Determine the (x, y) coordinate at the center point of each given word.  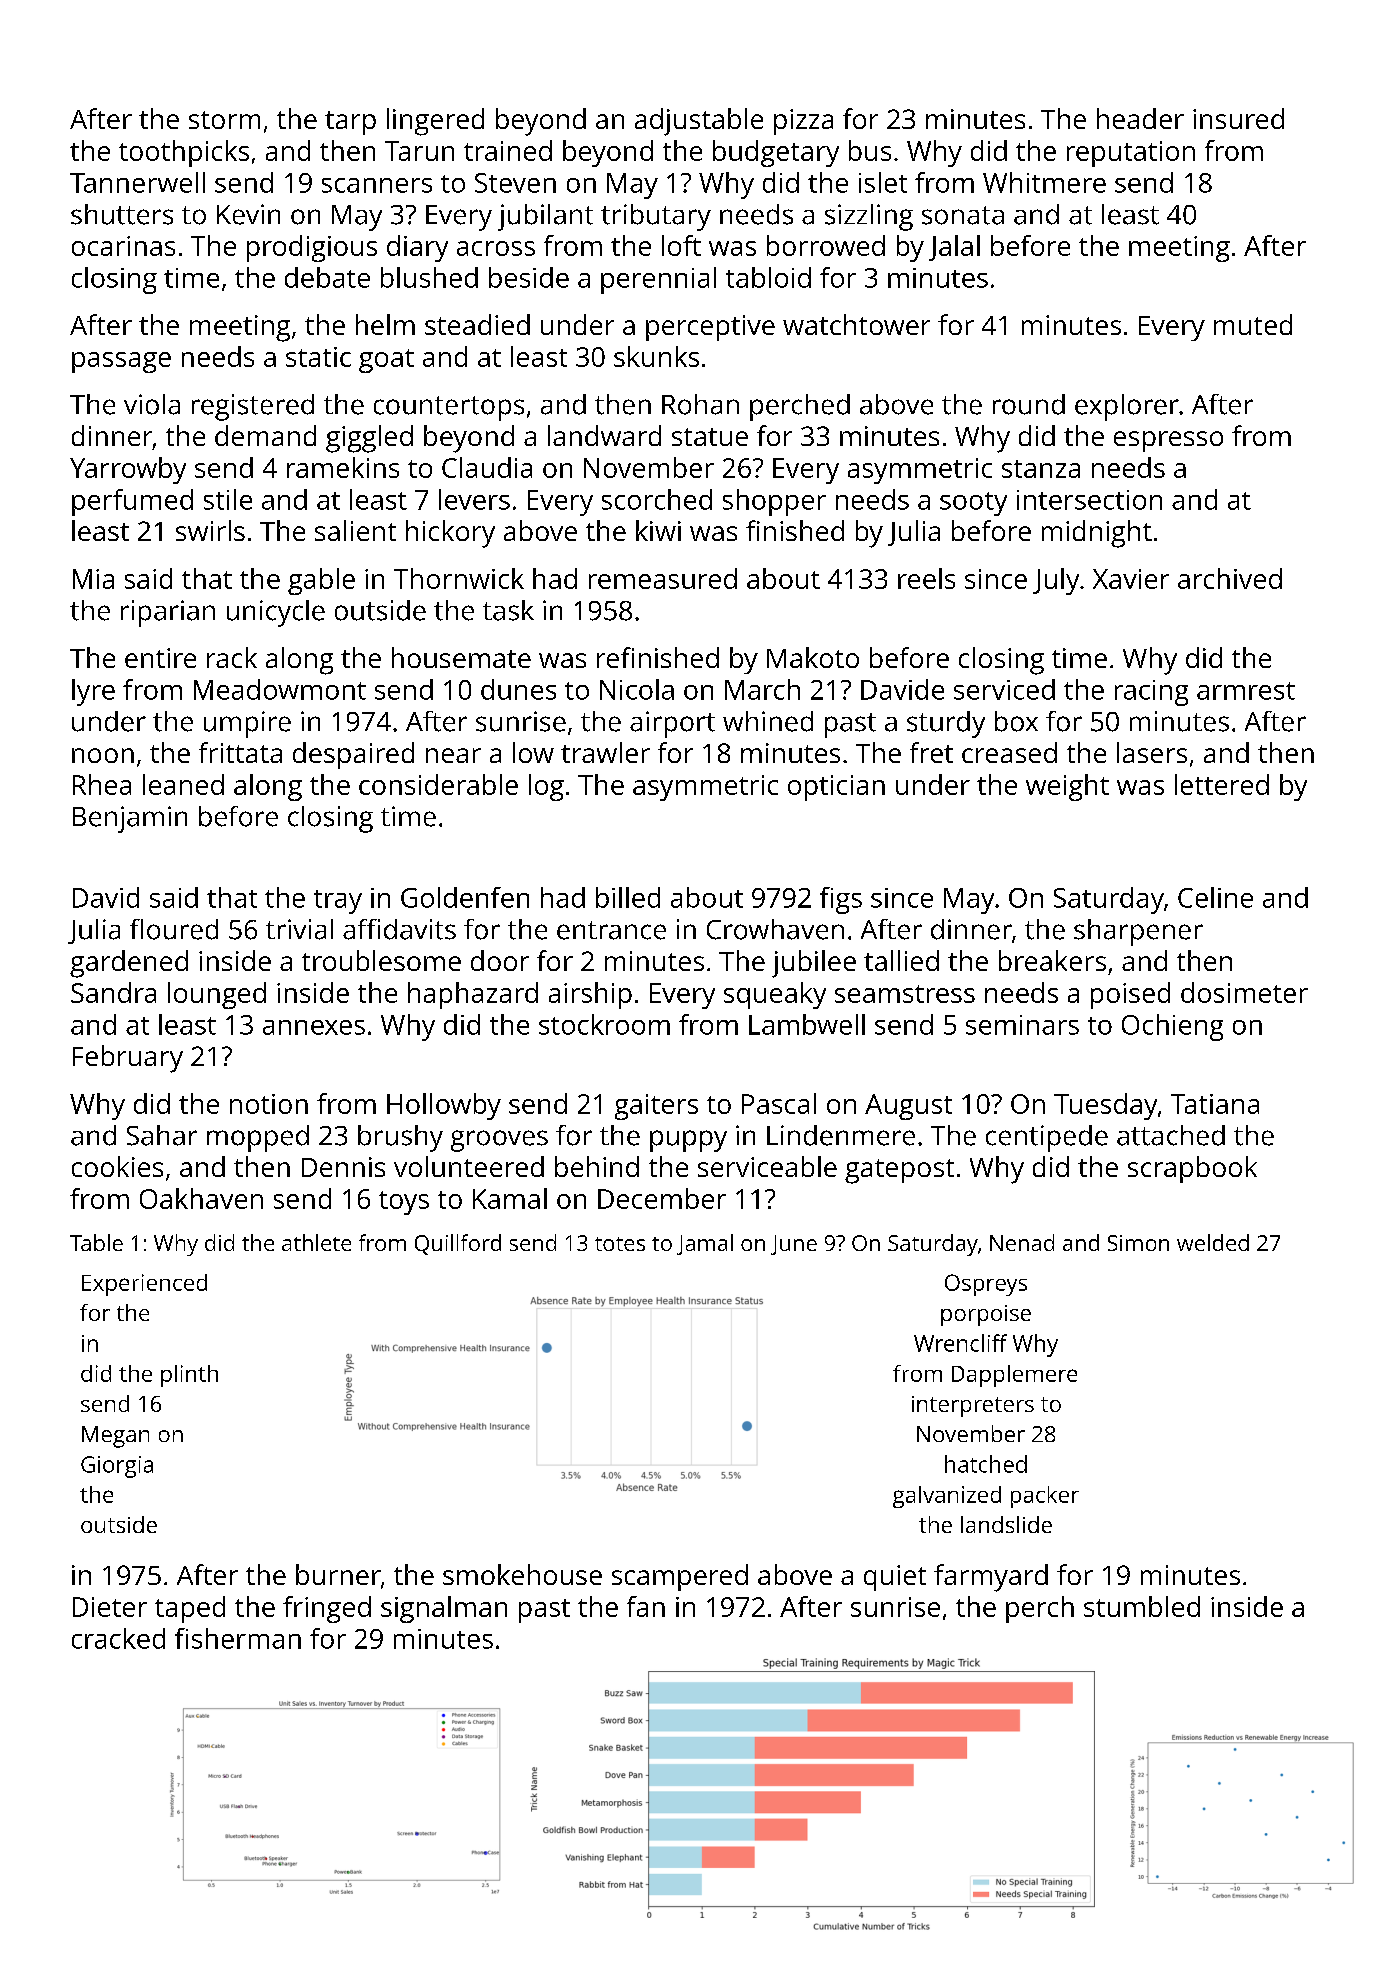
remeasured (663, 578)
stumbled (1142, 1606)
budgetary (776, 153)
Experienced (144, 1285)
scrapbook (1192, 1169)
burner (338, 1574)
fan (646, 1606)
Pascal (779, 1103)
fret (931, 752)
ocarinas (123, 246)
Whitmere (1044, 182)
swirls (210, 530)
